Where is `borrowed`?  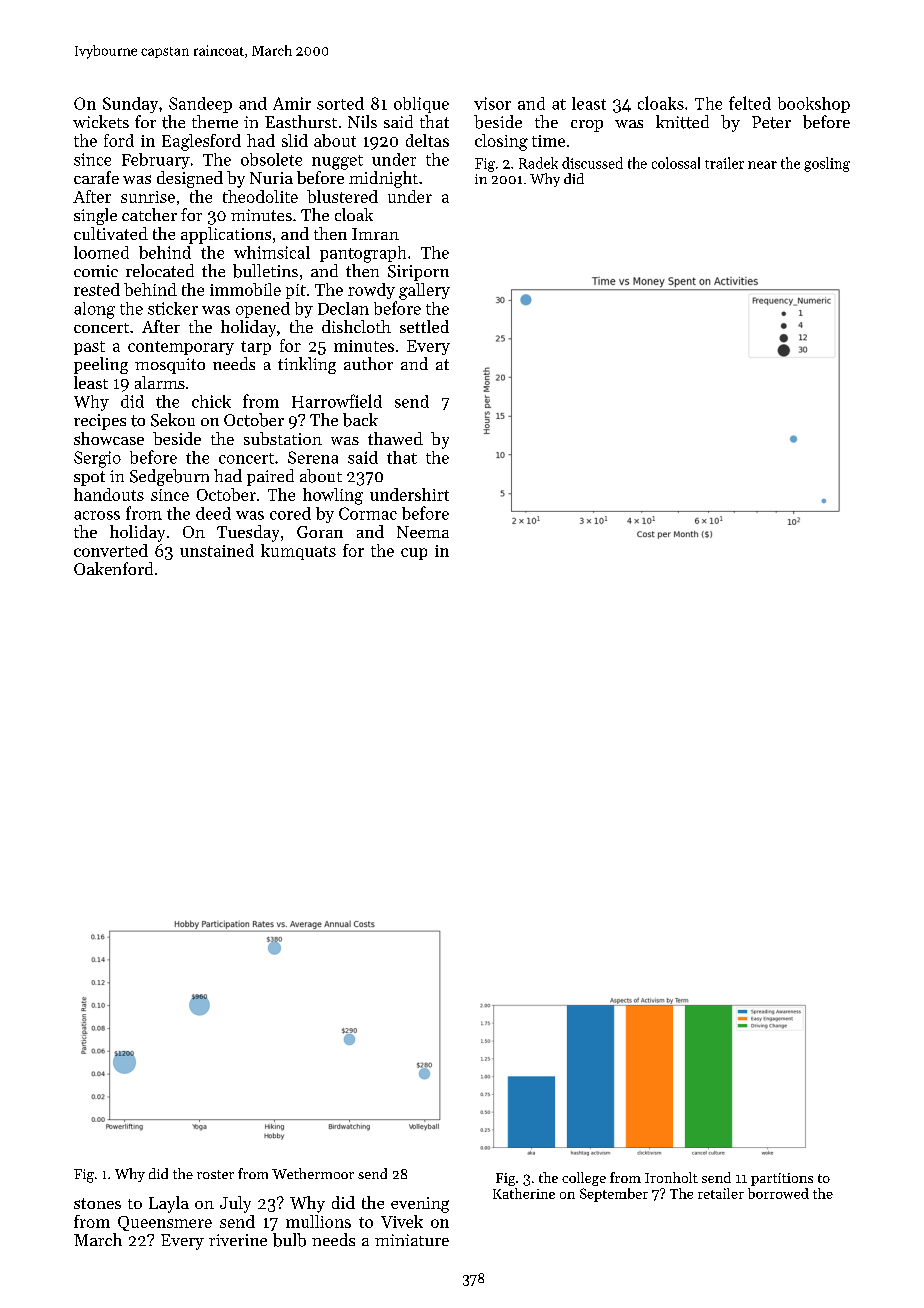 borrowed is located at coordinates (778, 1193).
